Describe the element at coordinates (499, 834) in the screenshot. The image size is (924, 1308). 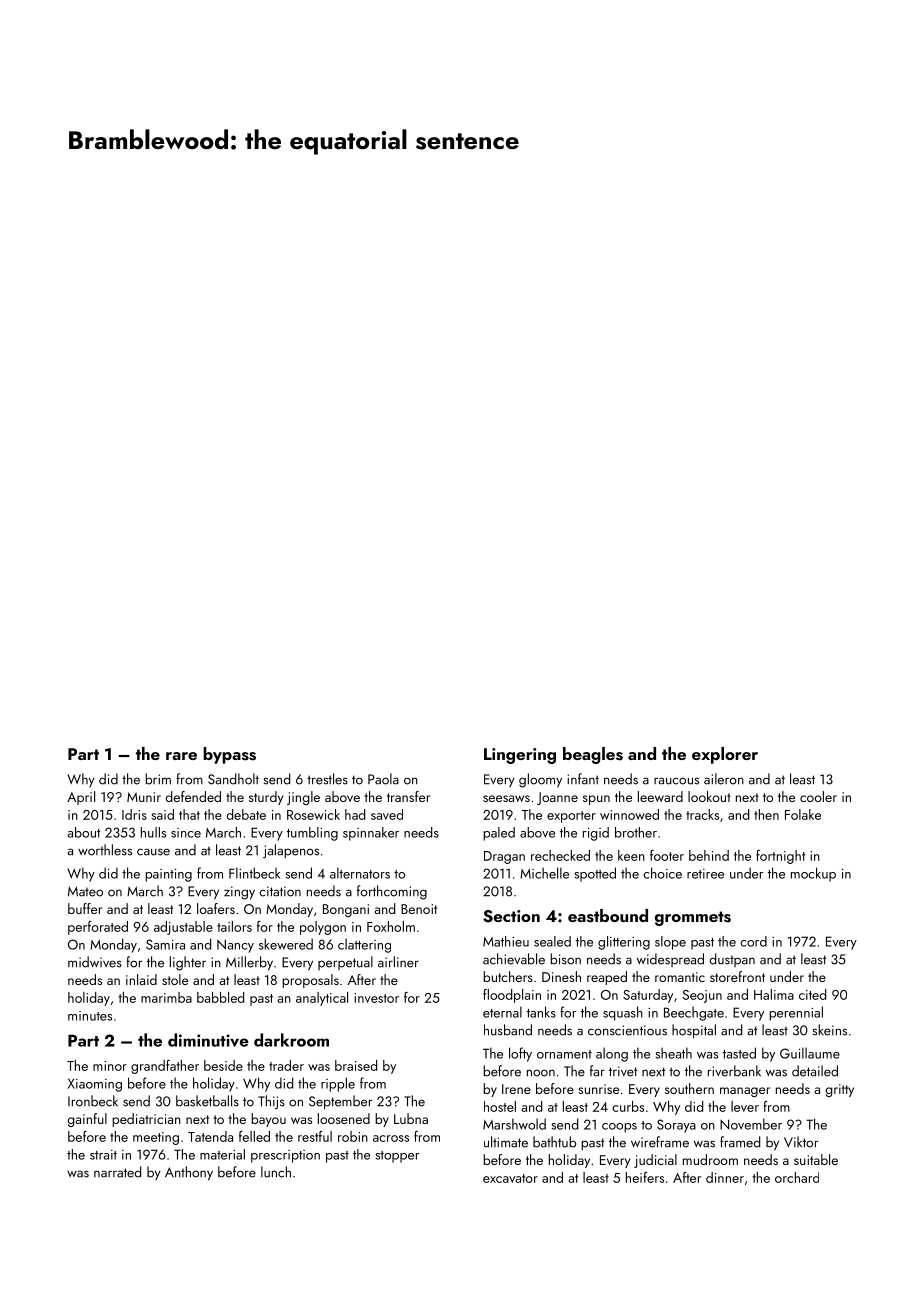
I see `paled` at that location.
